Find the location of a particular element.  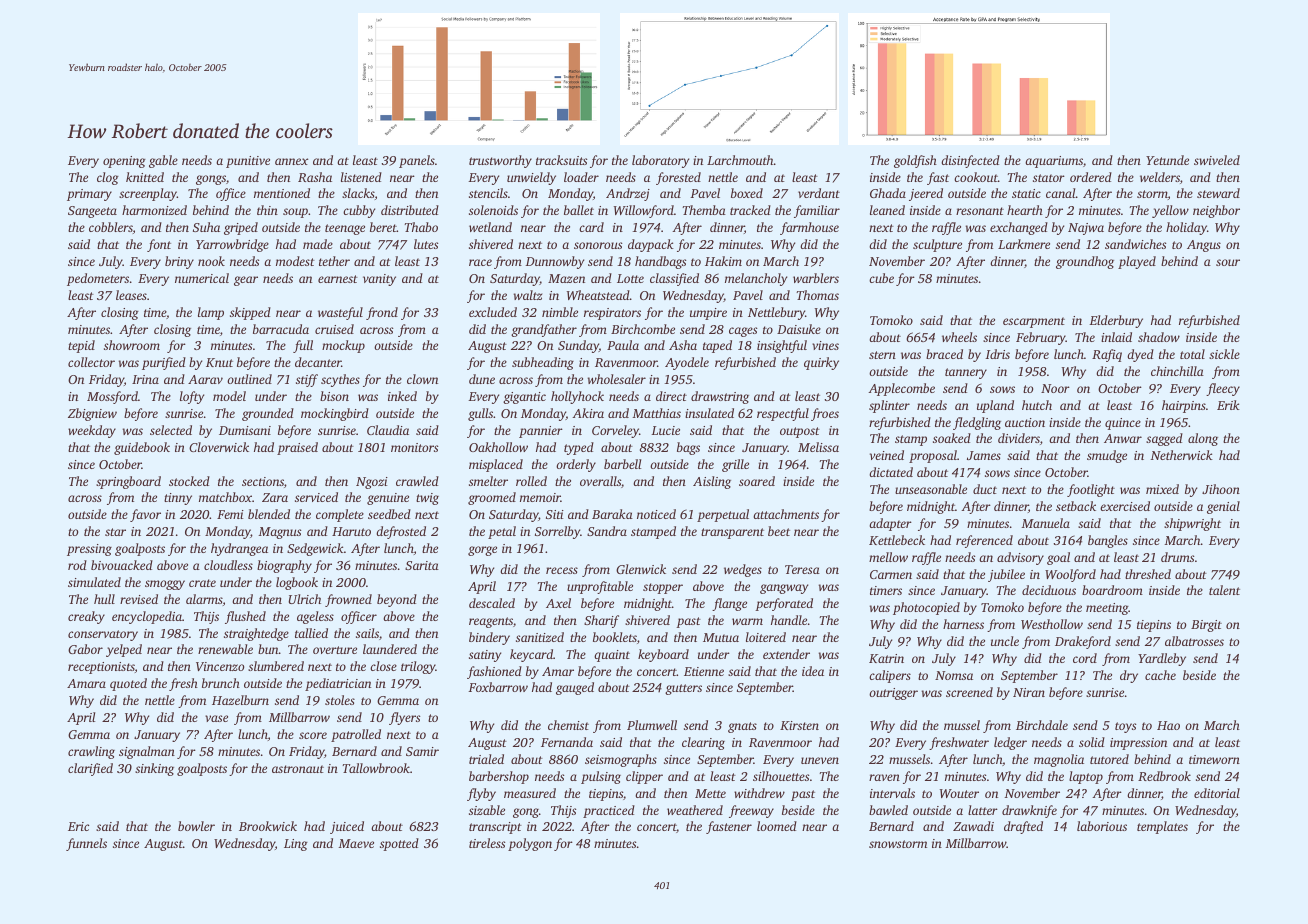

wheels is located at coordinates (959, 337).
